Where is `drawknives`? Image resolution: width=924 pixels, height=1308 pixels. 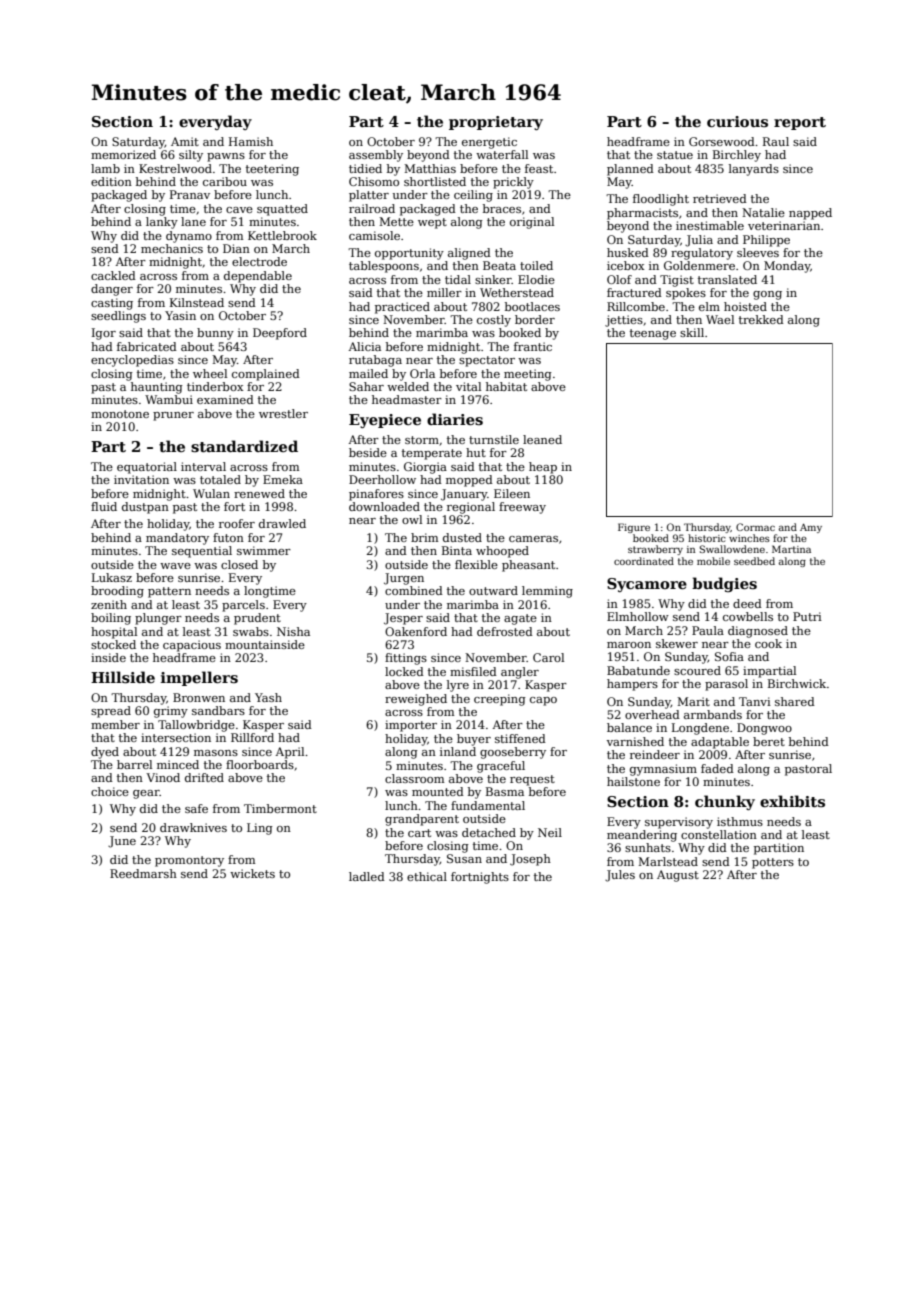
drawknives is located at coordinates (193, 827).
